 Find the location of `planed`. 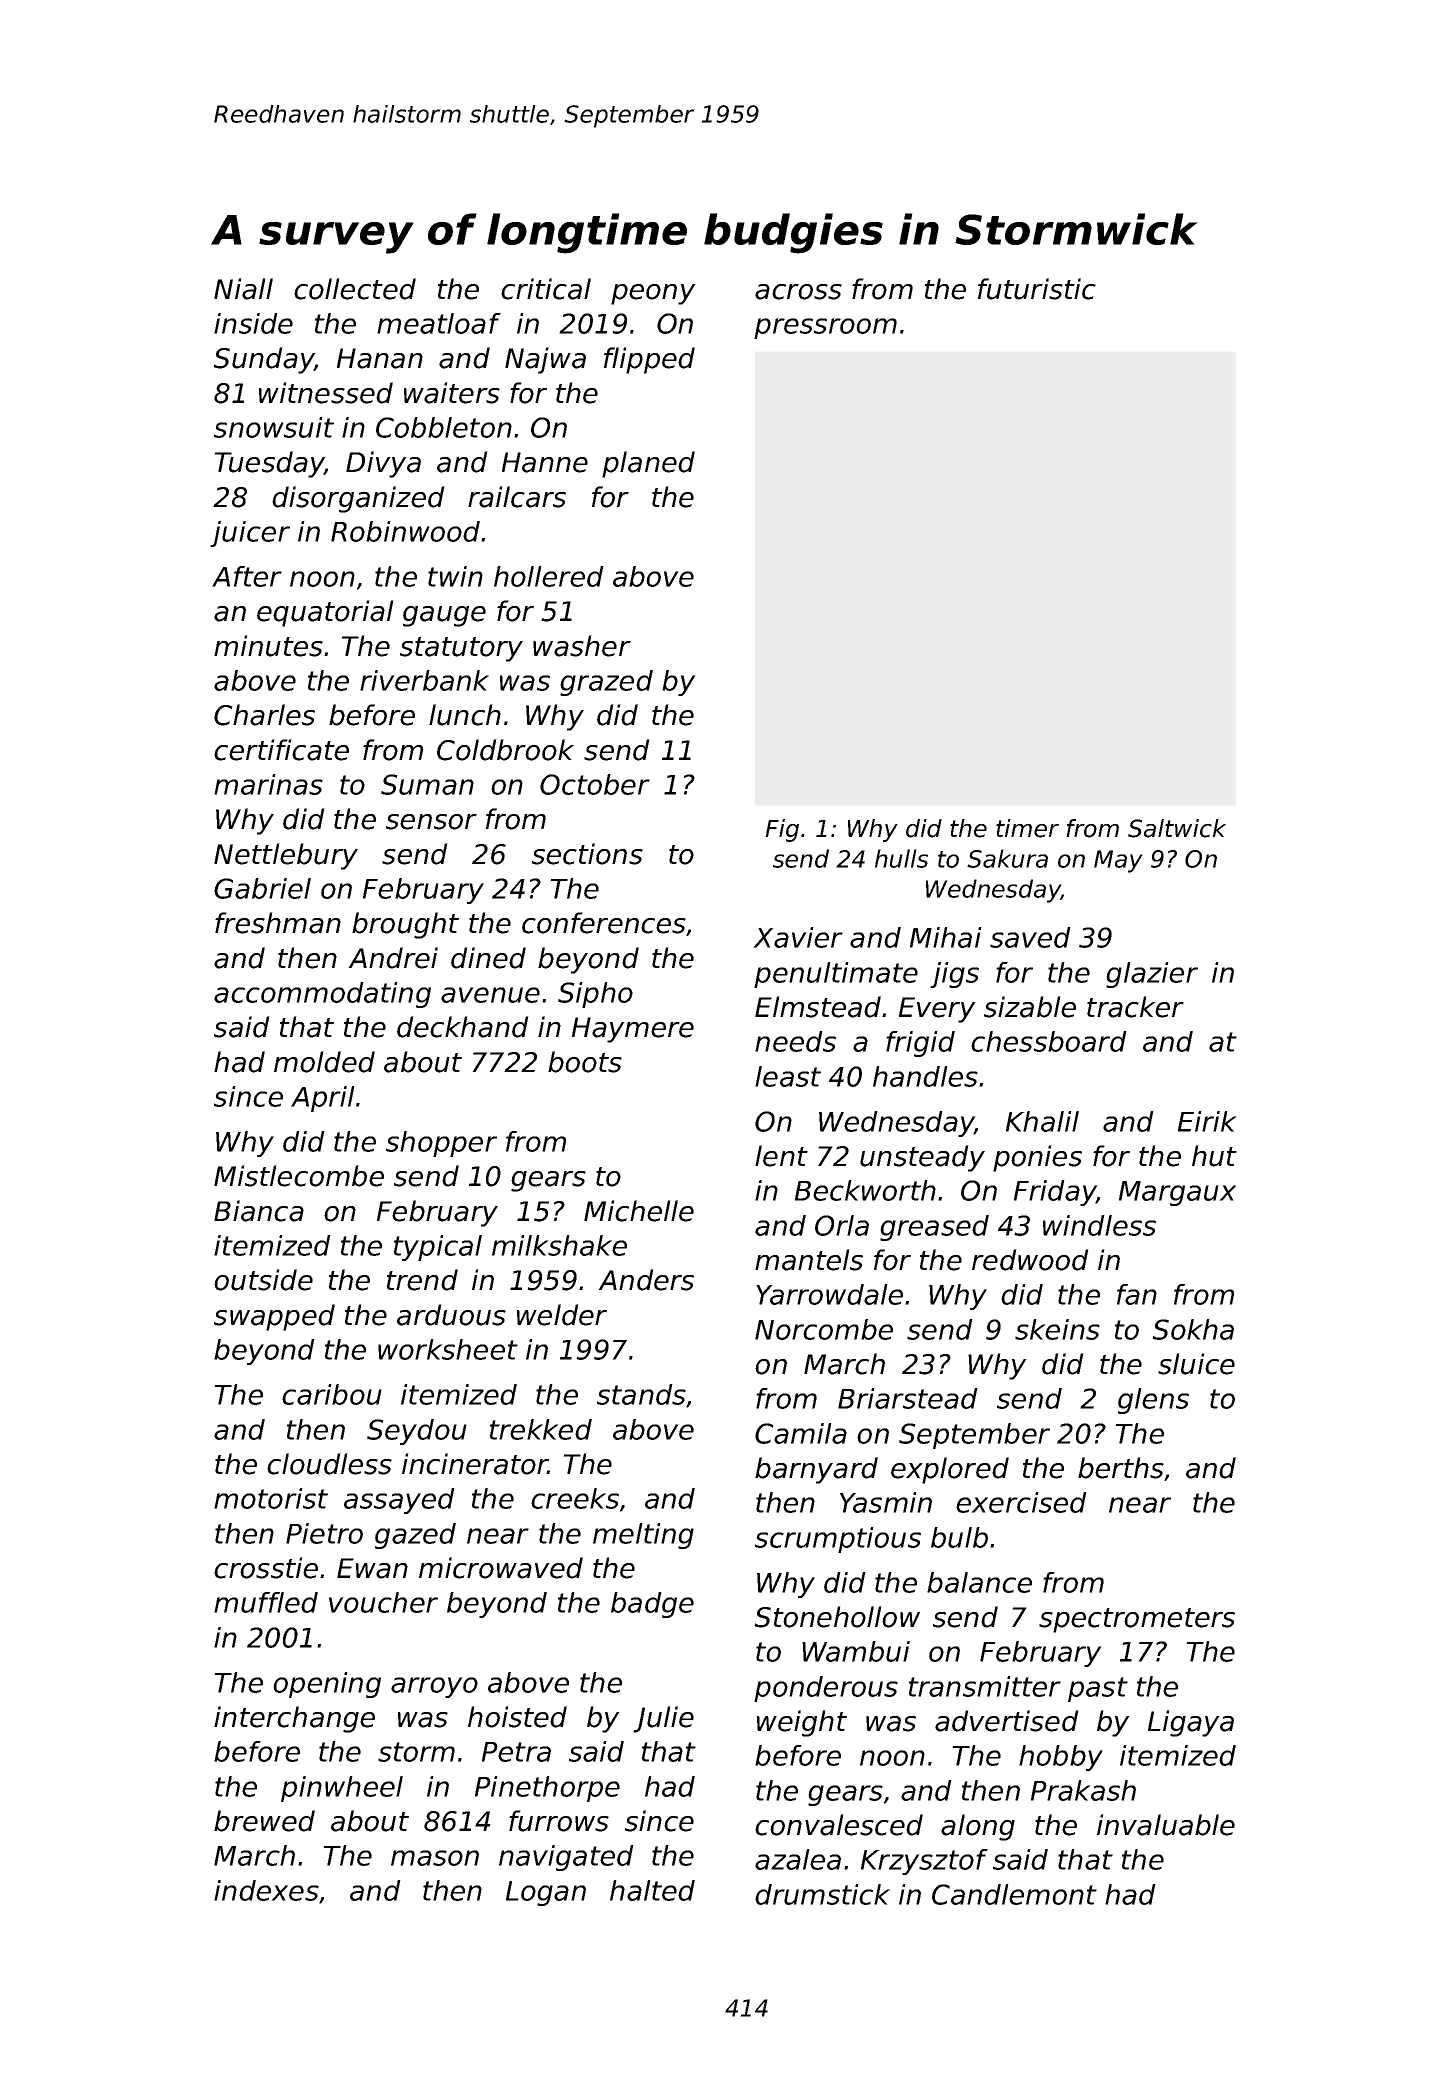

planed is located at coordinates (648, 464).
